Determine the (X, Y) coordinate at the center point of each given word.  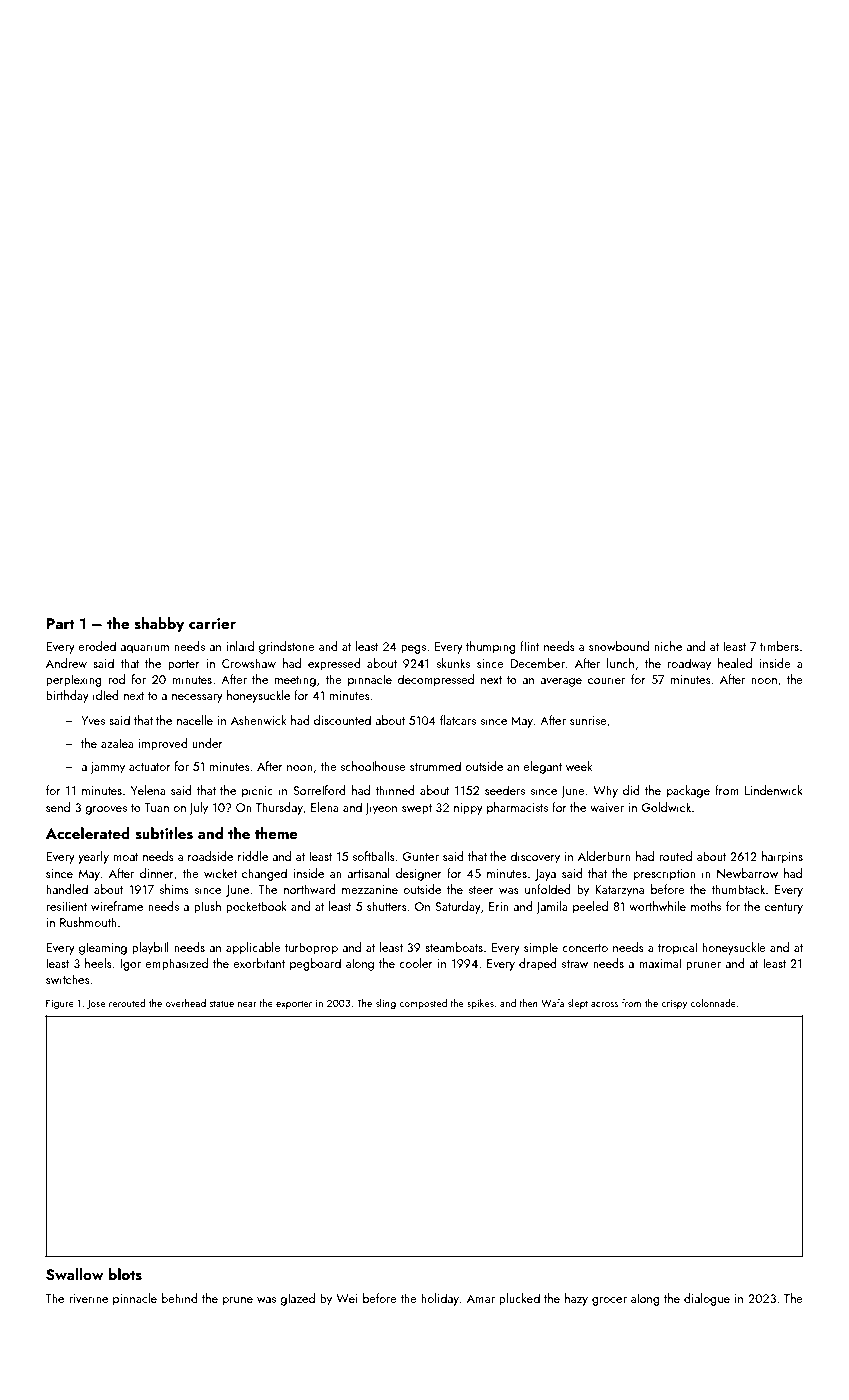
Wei (346, 1298)
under (207, 743)
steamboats (454, 947)
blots (125, 1274)
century (784, 908)
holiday (440, 1299)
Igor (130, 965)
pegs (413, 649)
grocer (609, 1301)
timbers (779, 646)
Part (60, 623)
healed (735, 663)
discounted (342, 720)
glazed (297, 1299)
